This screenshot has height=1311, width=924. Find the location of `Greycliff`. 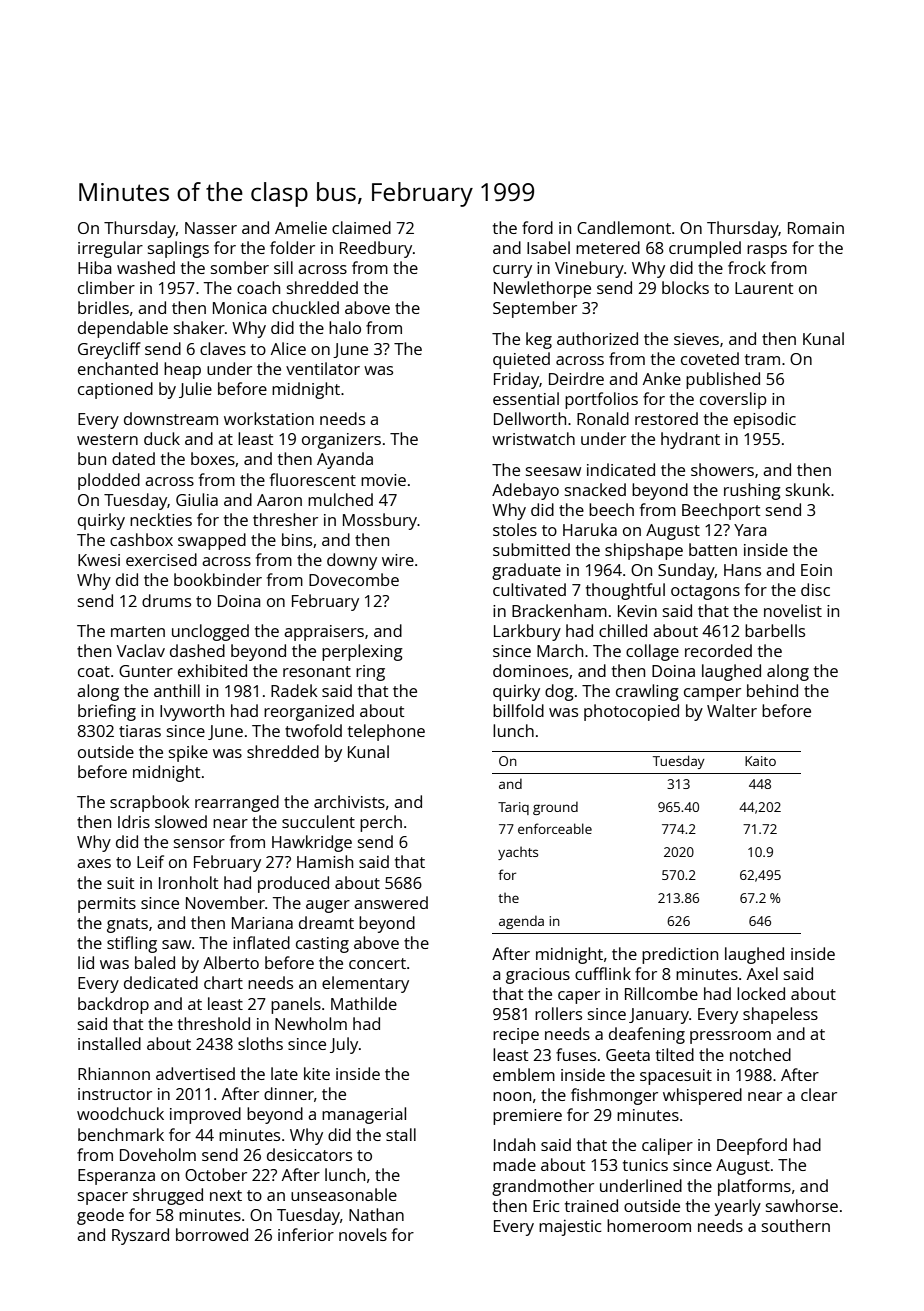

Greycliff is located at coordinates (109, 350).
